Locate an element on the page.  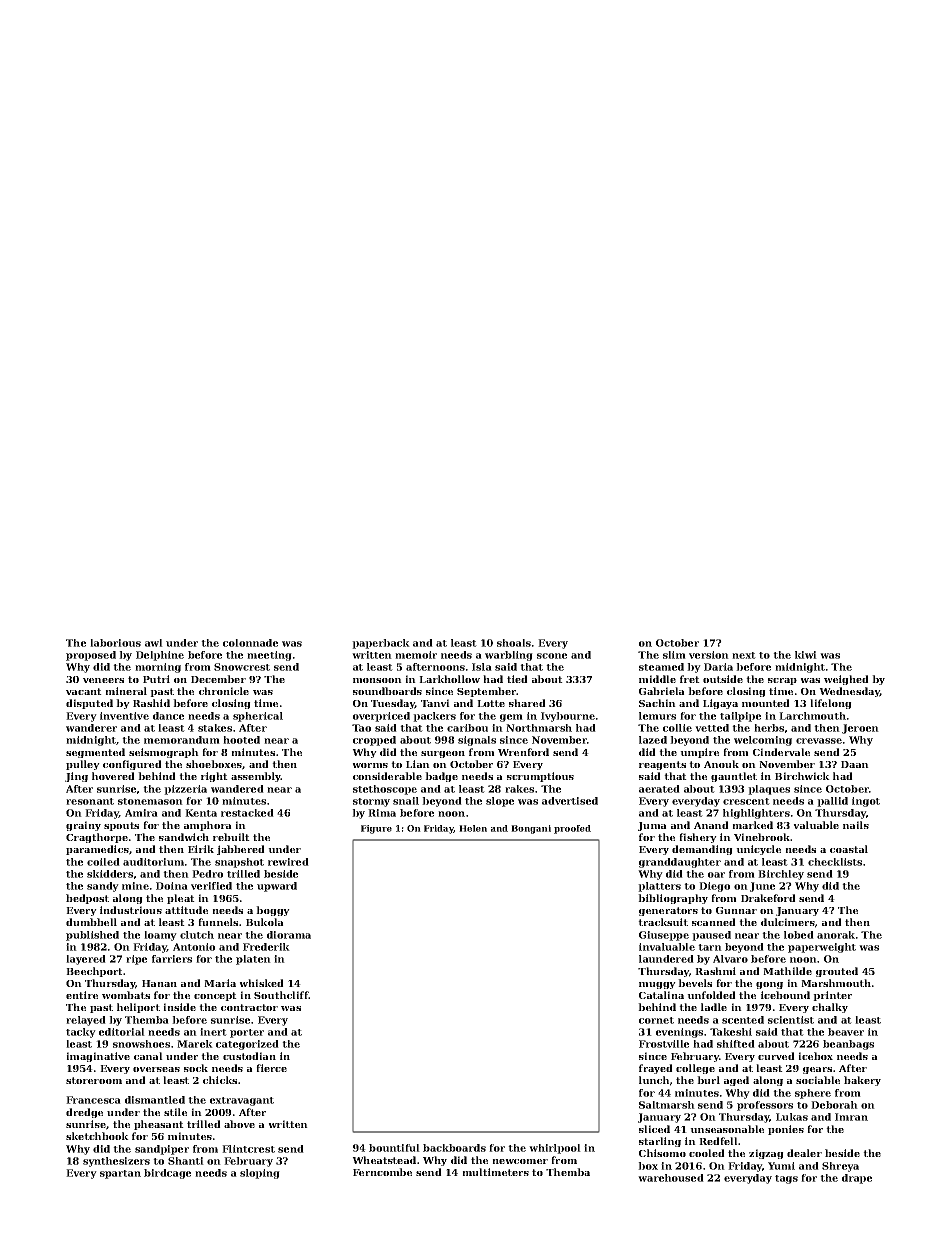
colonnade is located at coordinates (250, 643).
